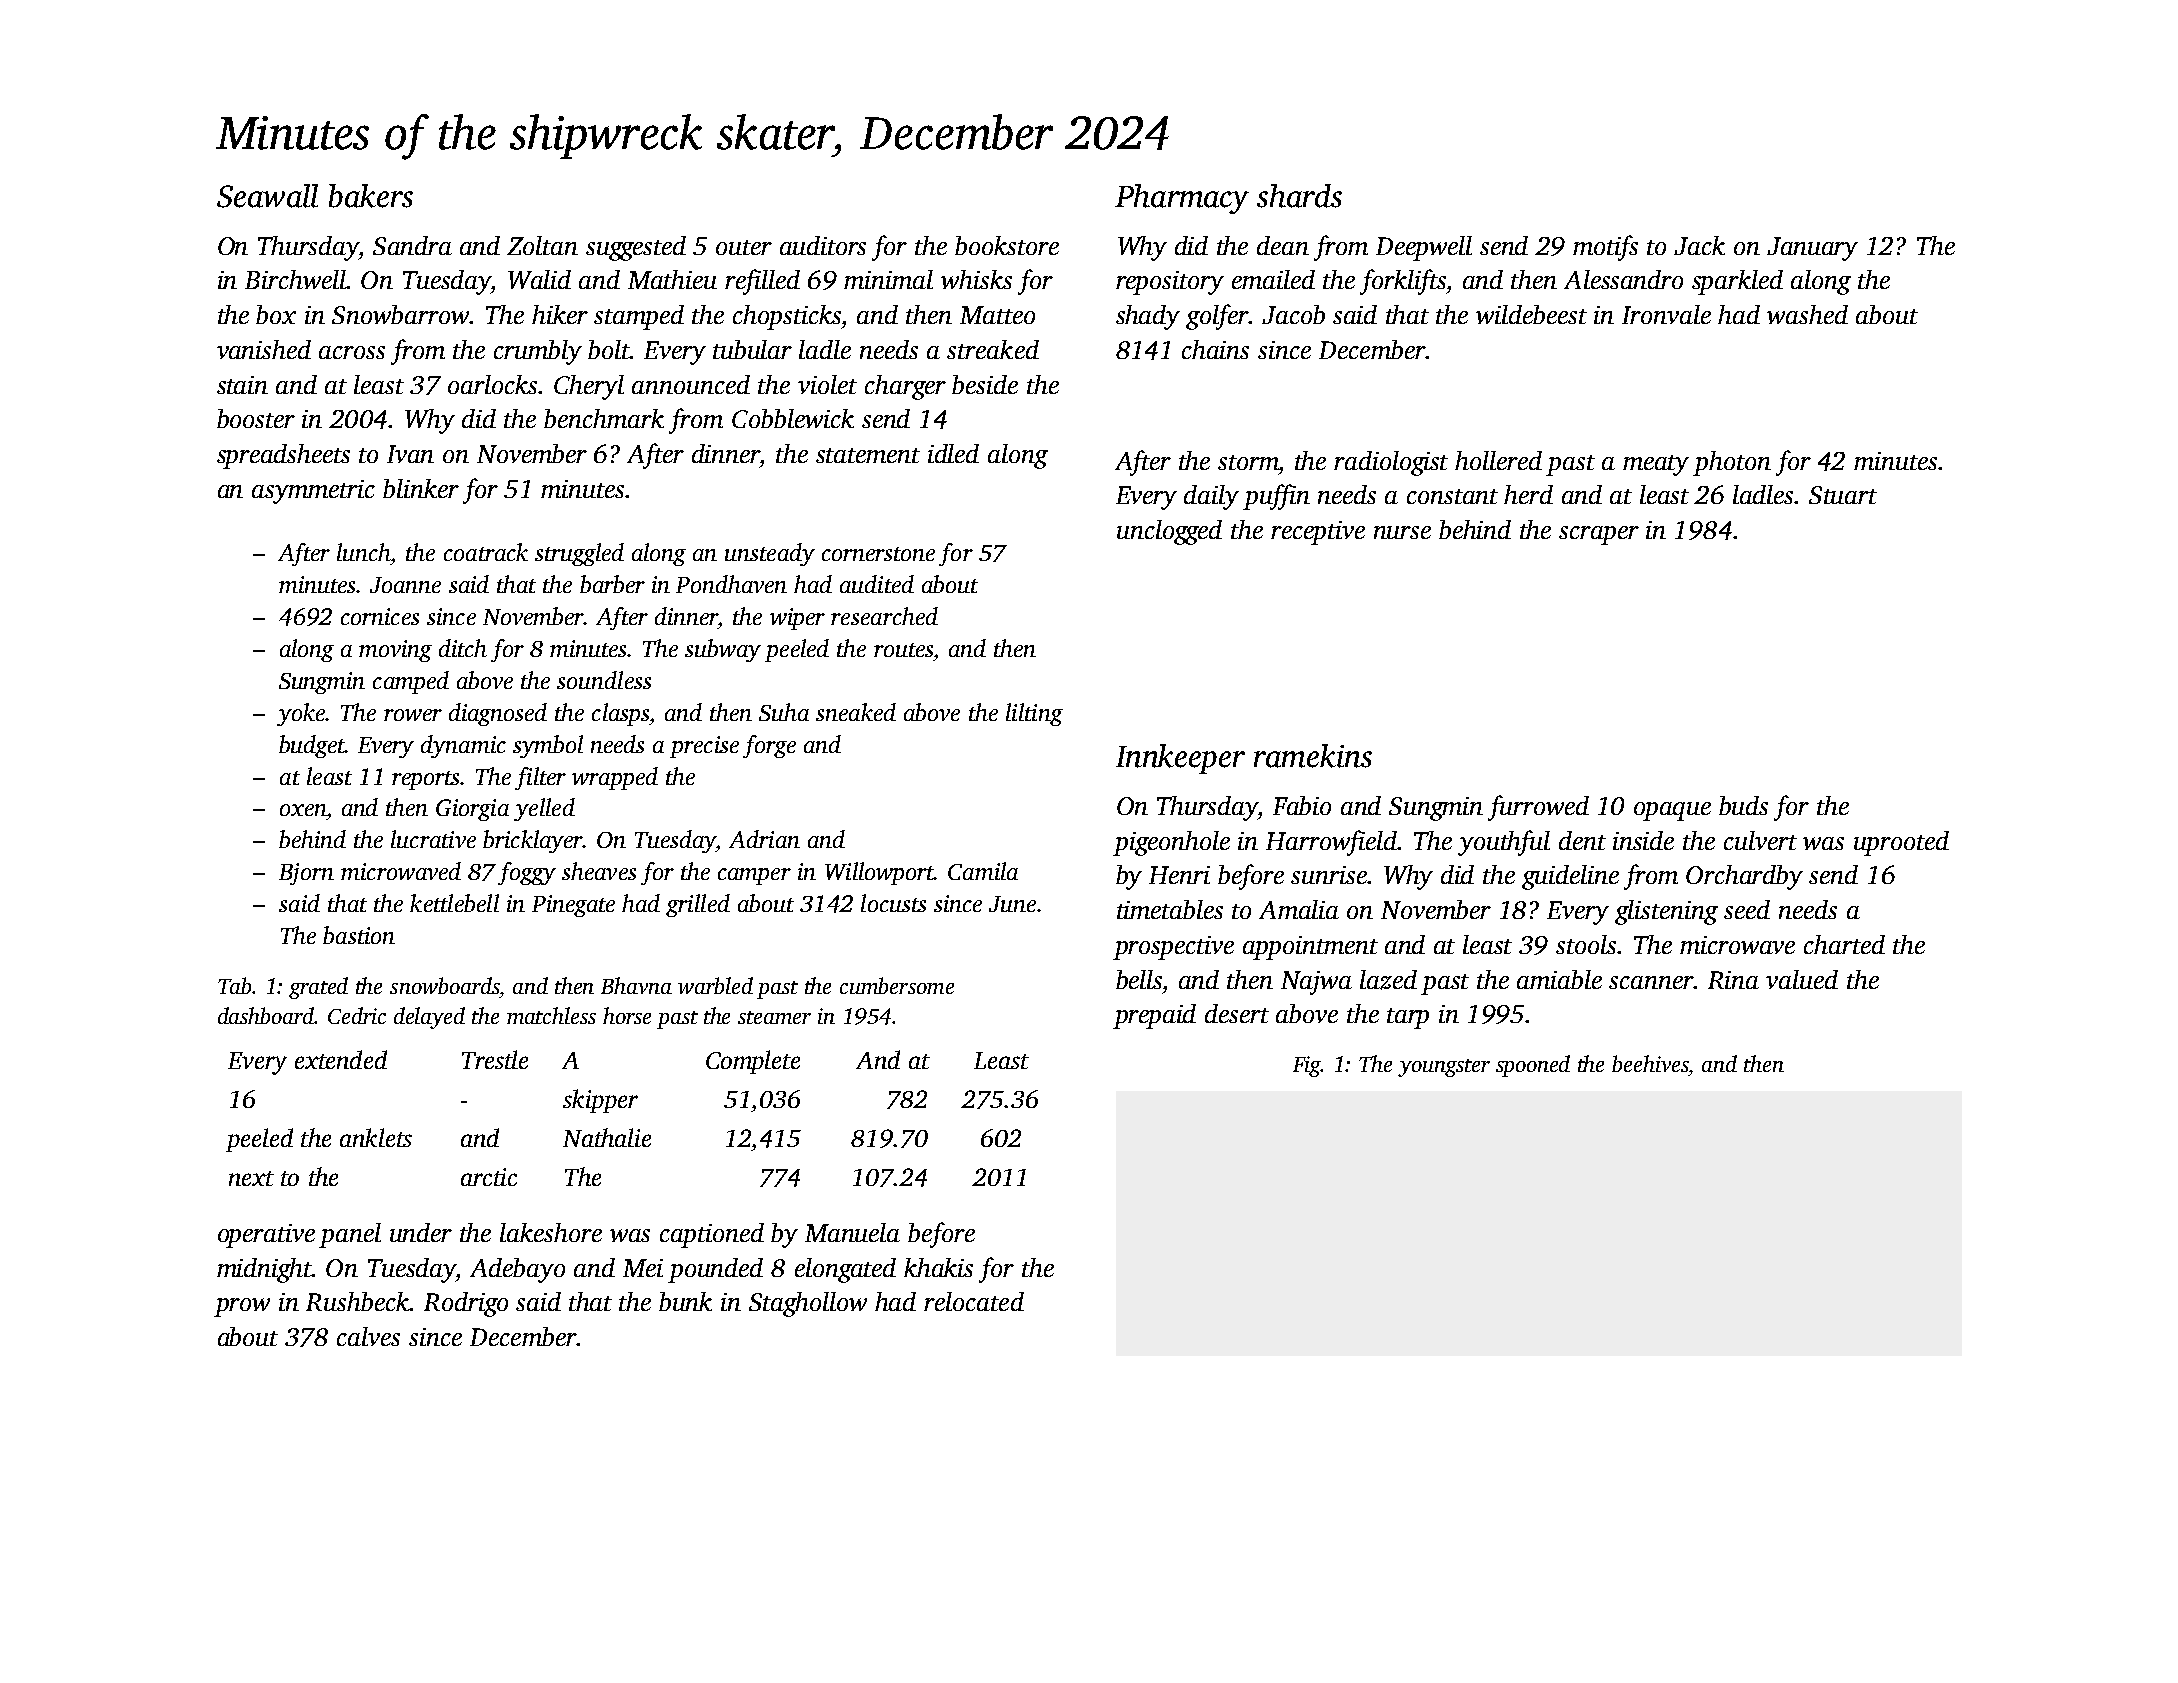 This image has height=1683, width=2178. Describe the element at coordinates (1650, 1063) in the image. I see `beehives` at that location.
